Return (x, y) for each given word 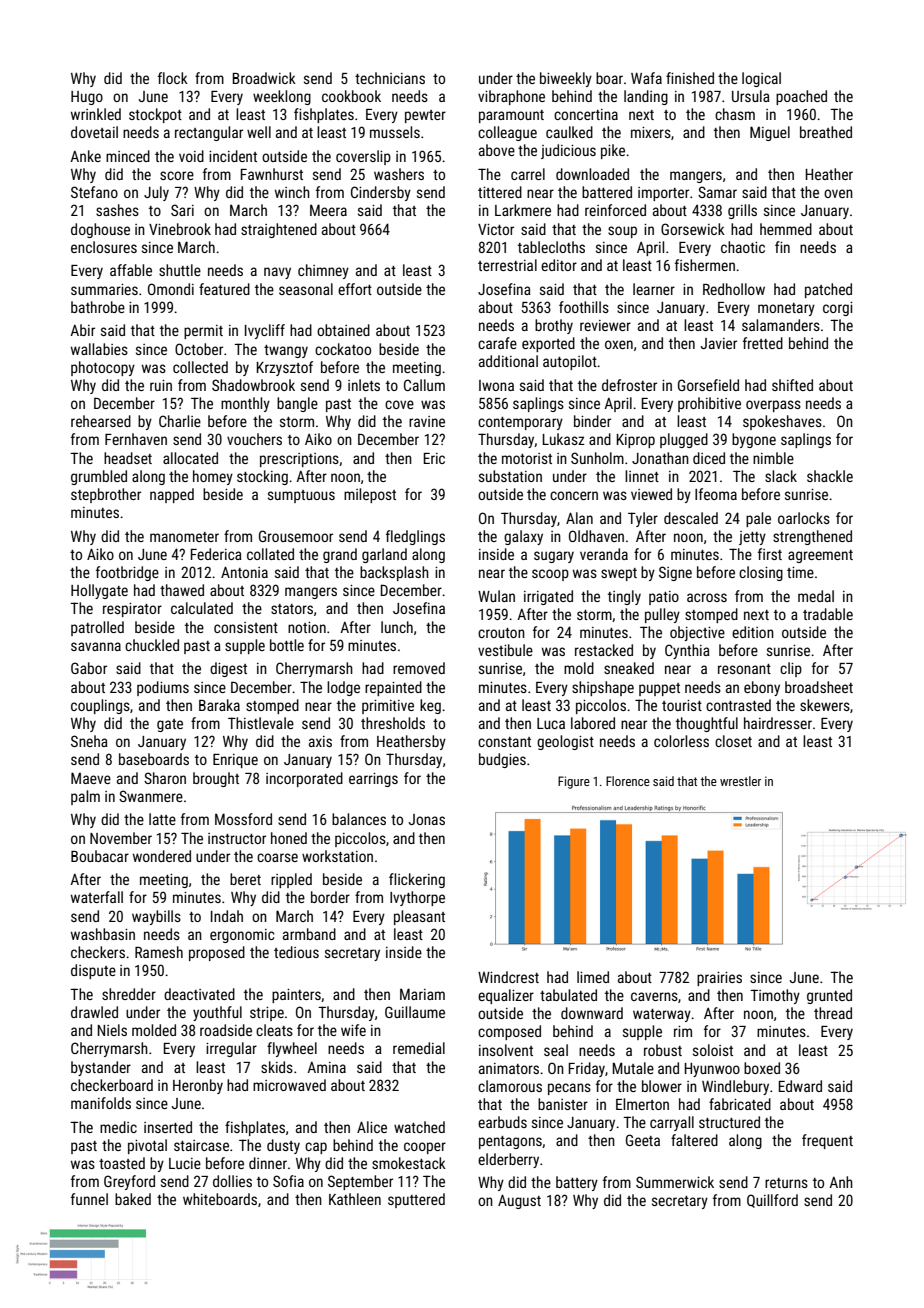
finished (690, 78)
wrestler (740, 781)
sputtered (416, 1200)
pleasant (419, 917)
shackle (830, 476)
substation (510, 476)
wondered (162, 856)
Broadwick (264, 78)
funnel (89, 1199)
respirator (132, 610)
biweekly (566, 79)
